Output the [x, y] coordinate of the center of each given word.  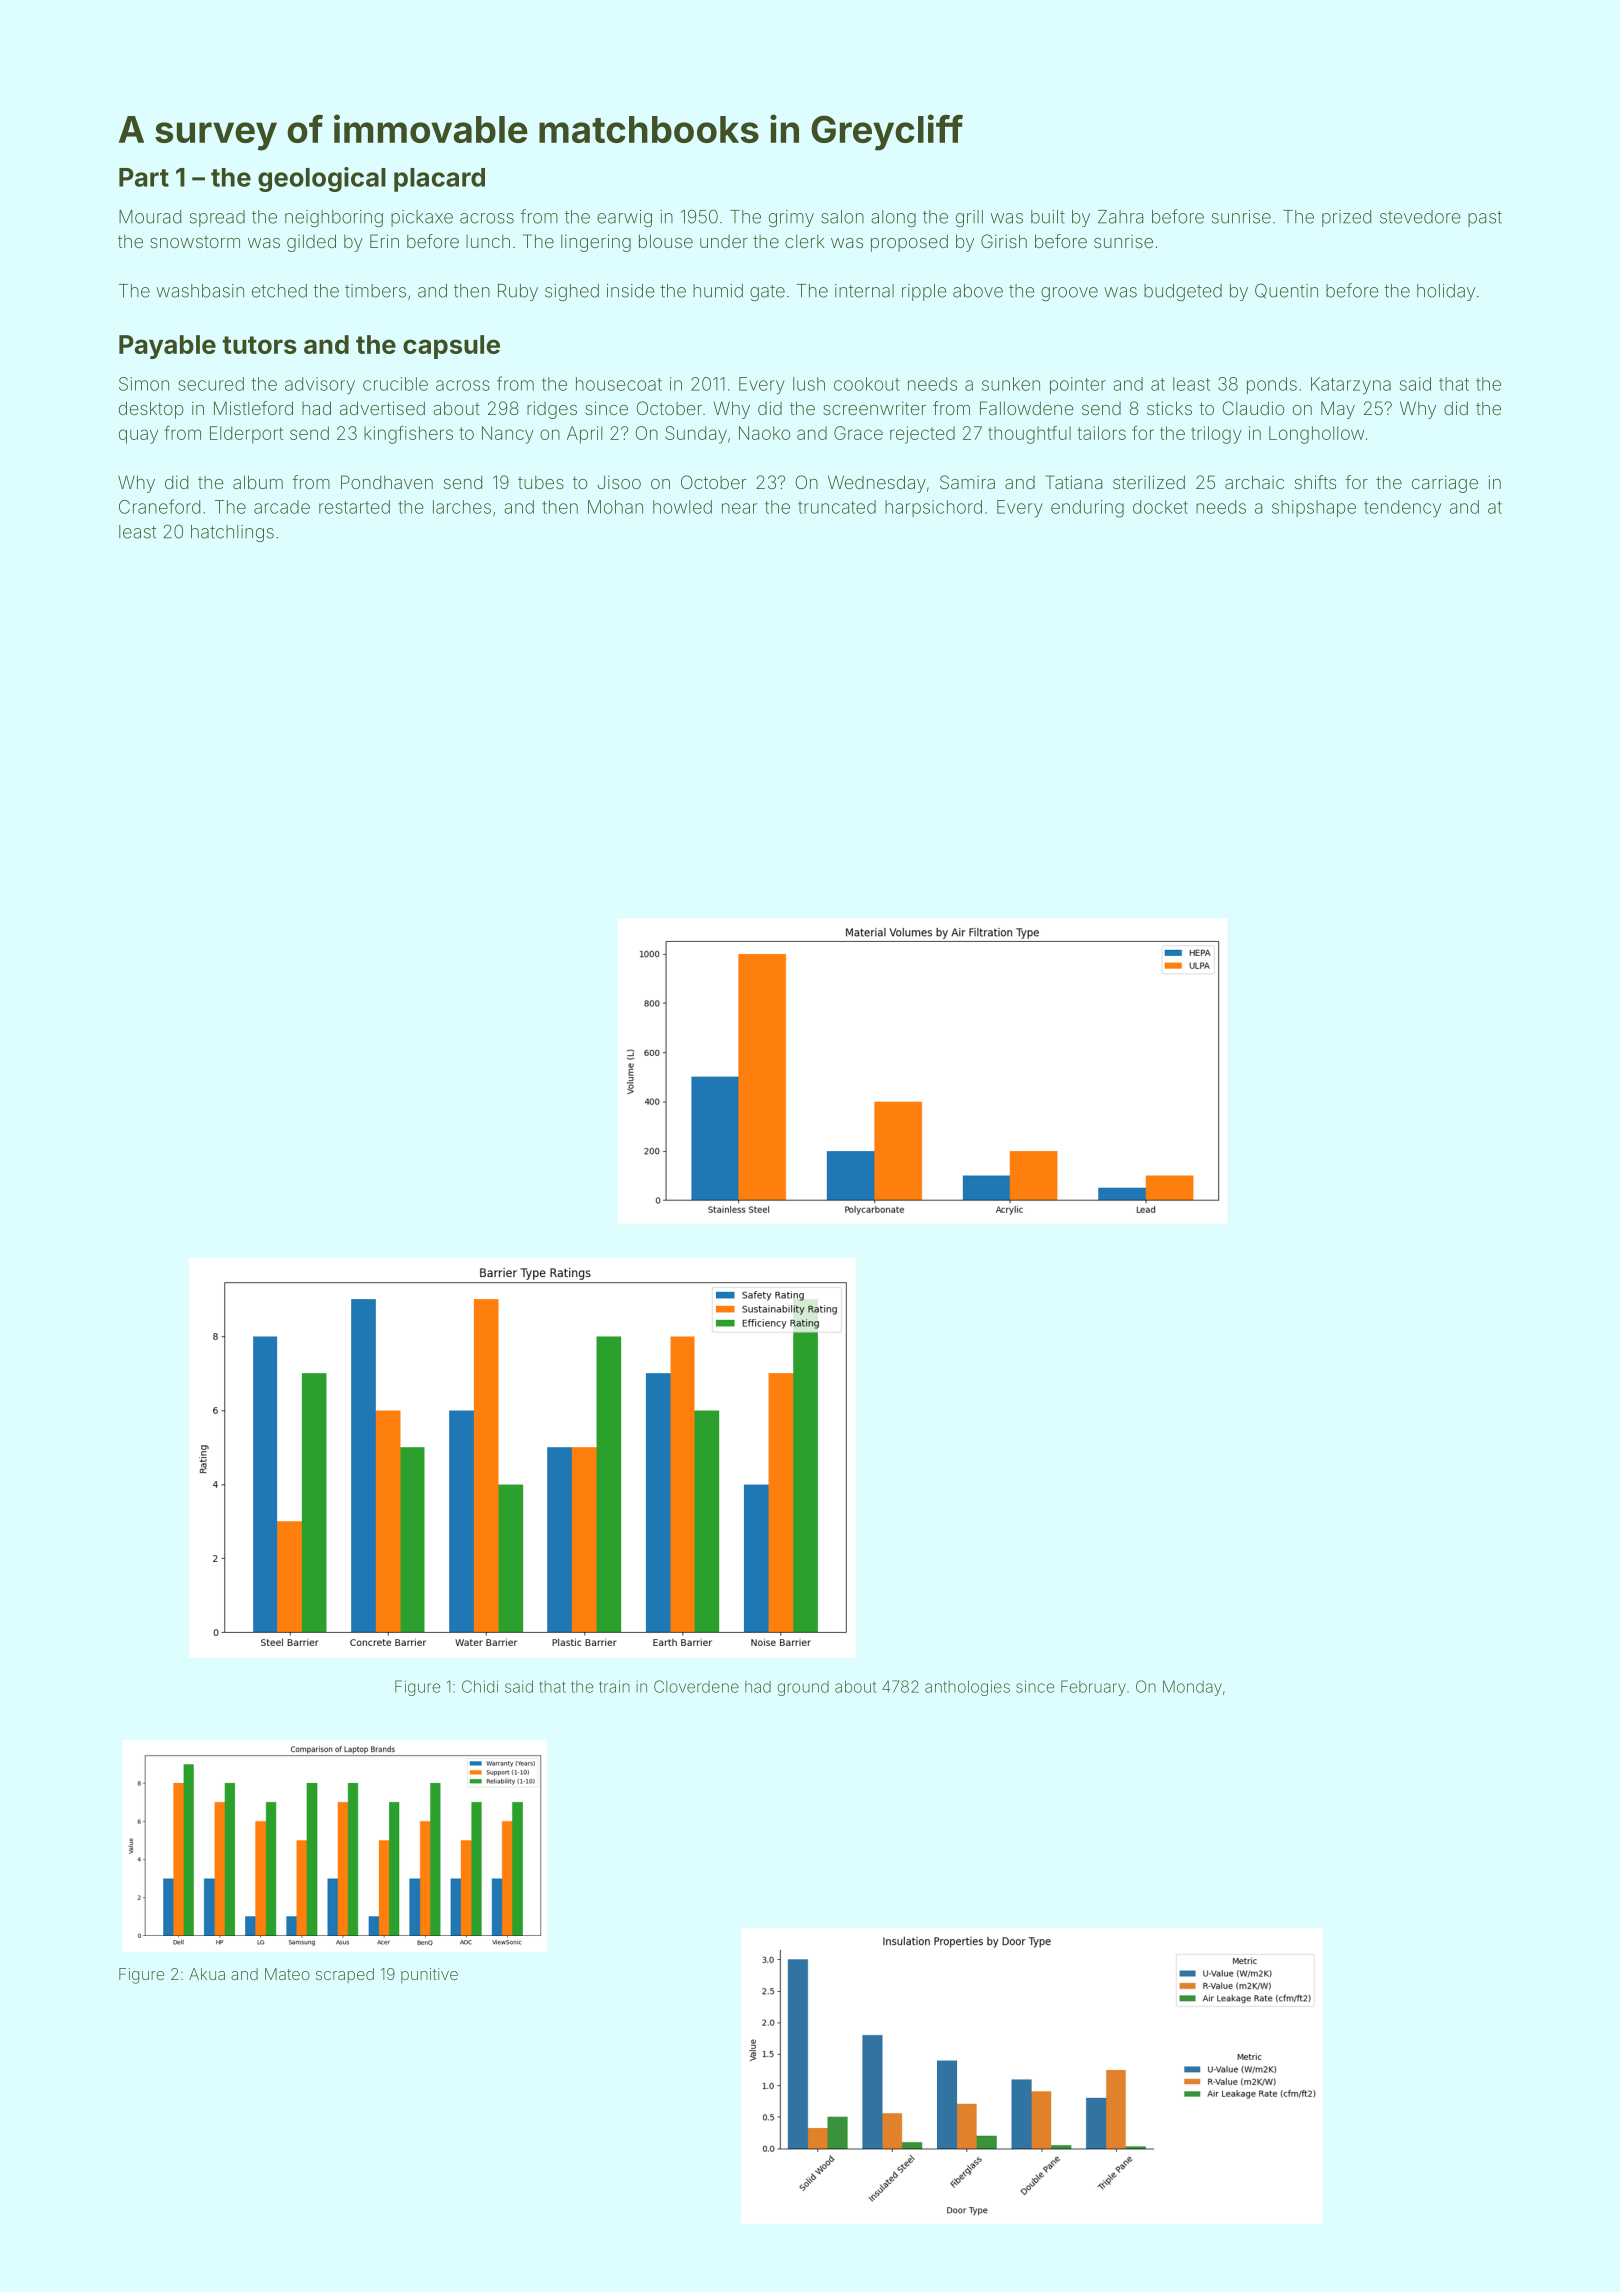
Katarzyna [1351, 386]
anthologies [967, 1688]
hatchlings [232, 533]
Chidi [480, 1686]
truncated [837, 507]
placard [439, 180]
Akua [207, 1974]
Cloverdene [696, 1686]
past [1485, 219]
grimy [791, 218]
